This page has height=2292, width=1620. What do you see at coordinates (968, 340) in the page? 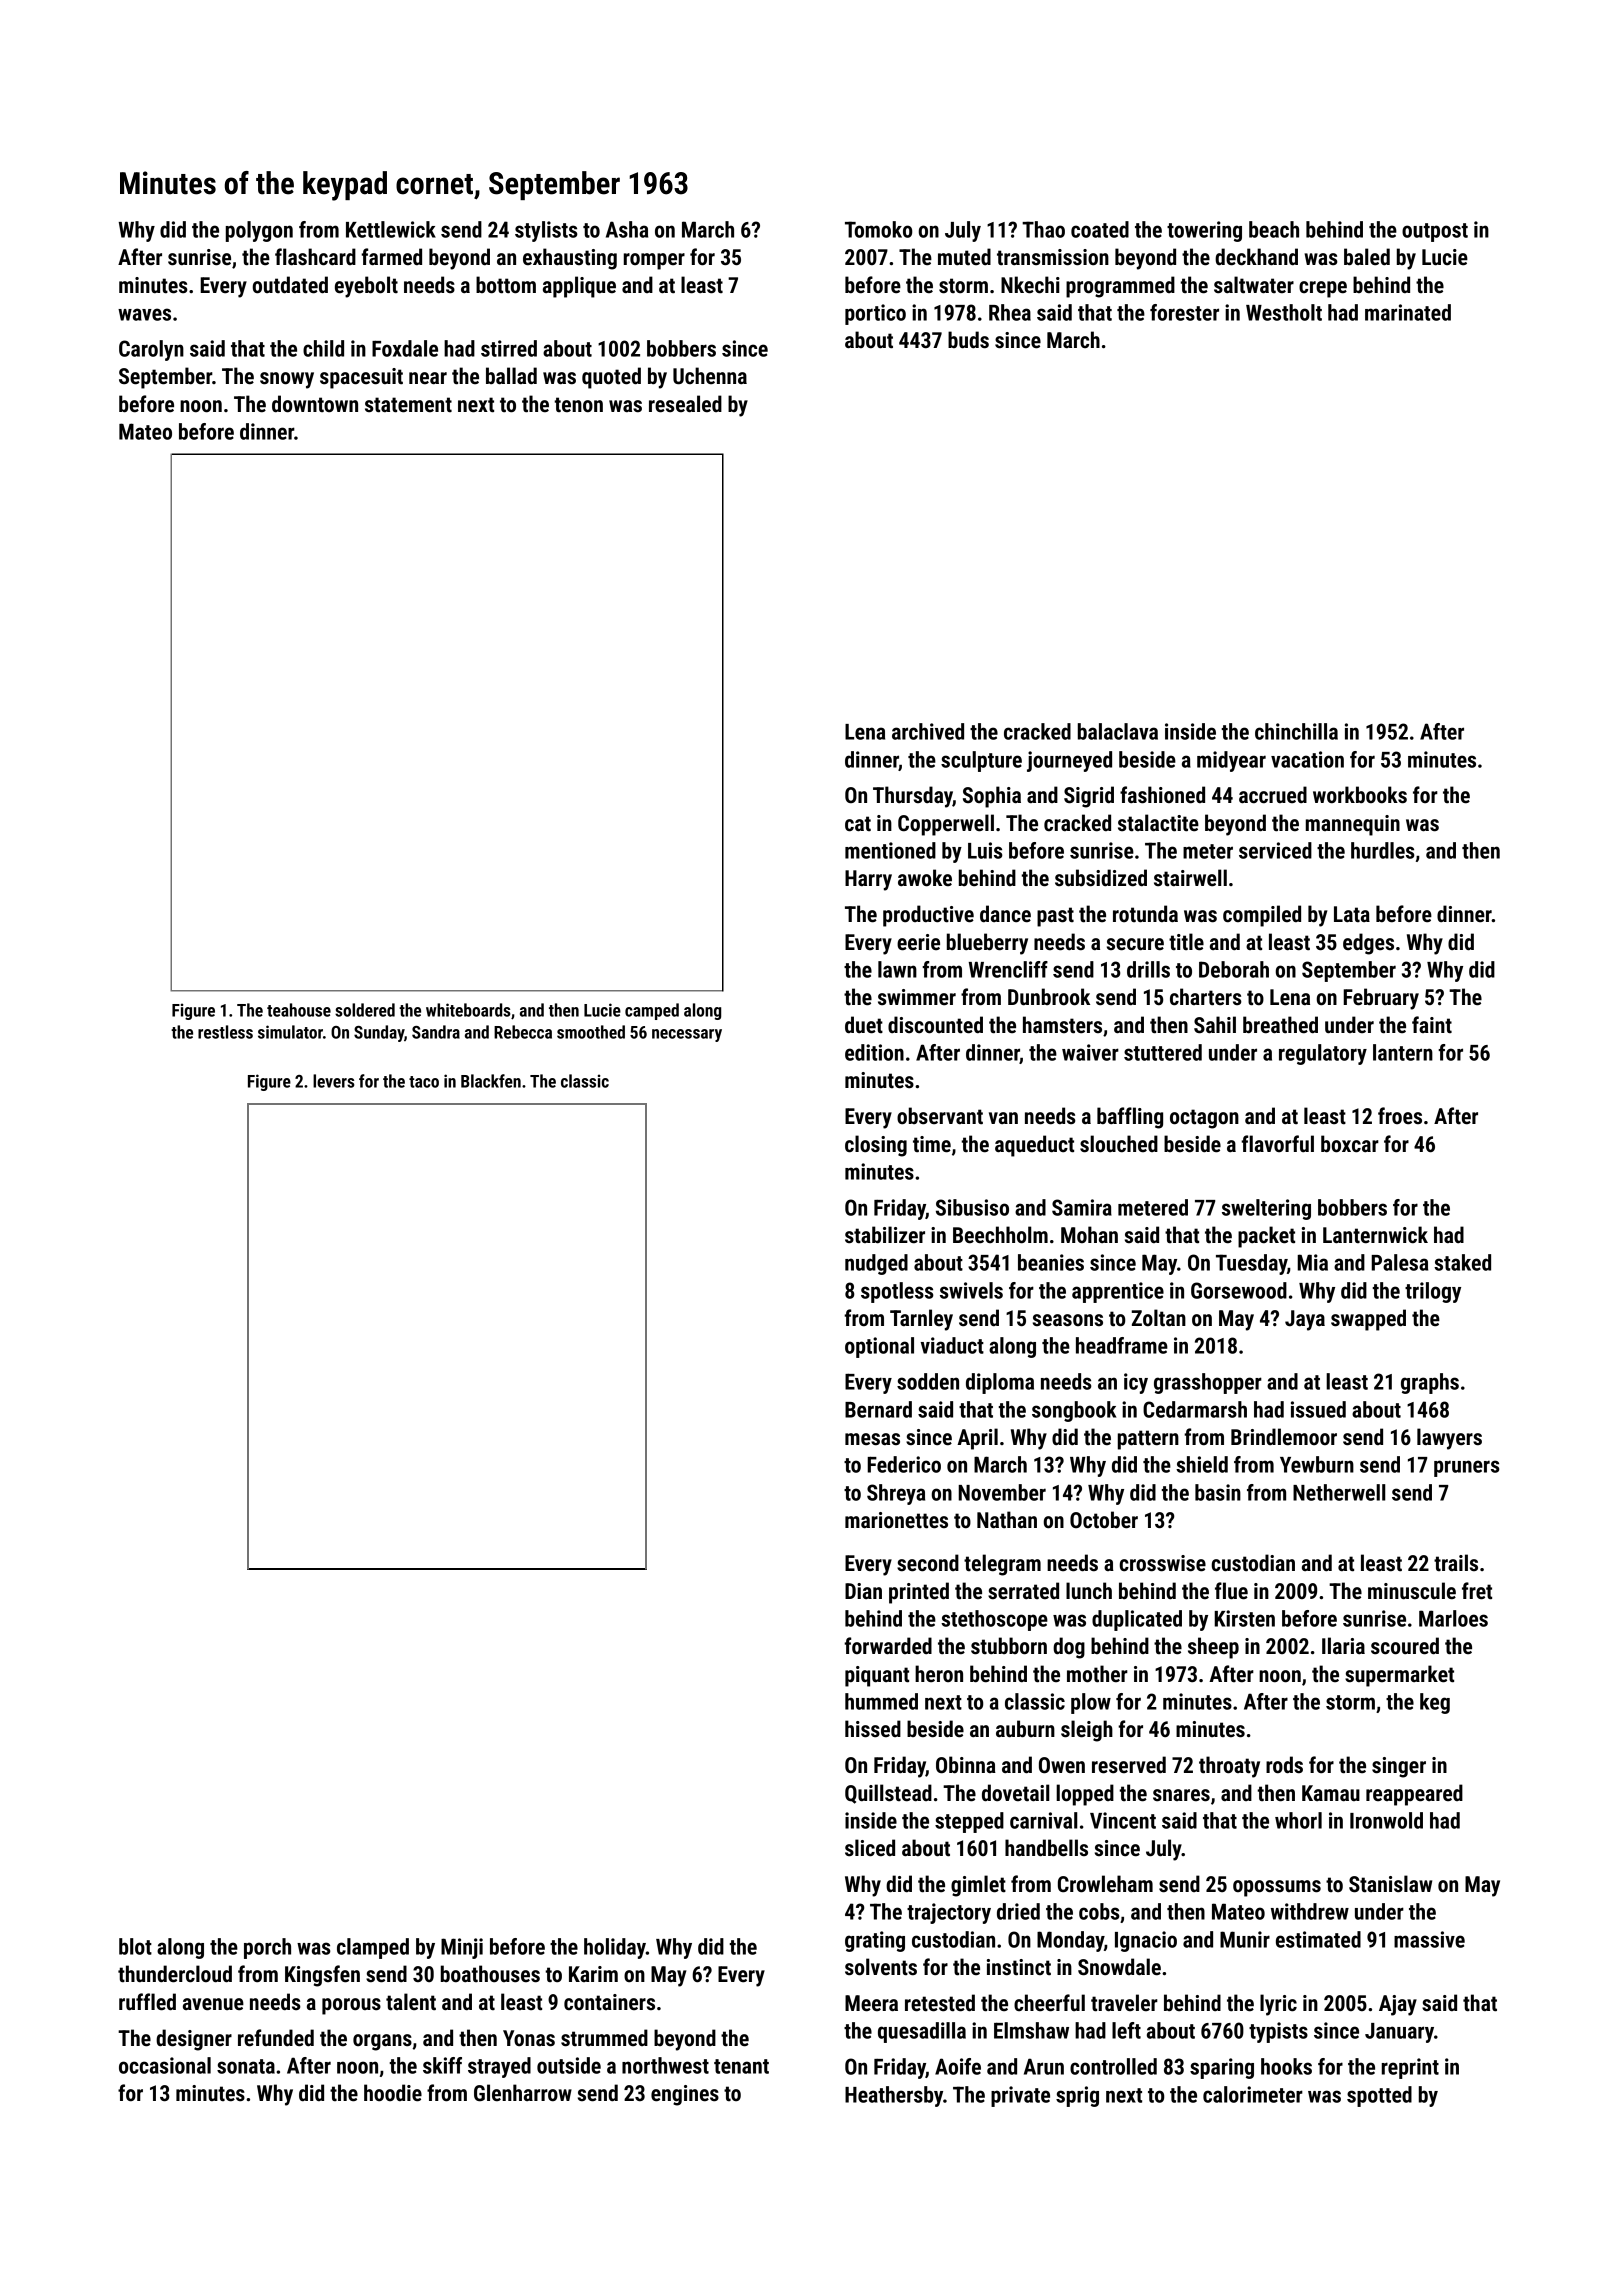
I see `buds` at bounding box center [968, 340].
